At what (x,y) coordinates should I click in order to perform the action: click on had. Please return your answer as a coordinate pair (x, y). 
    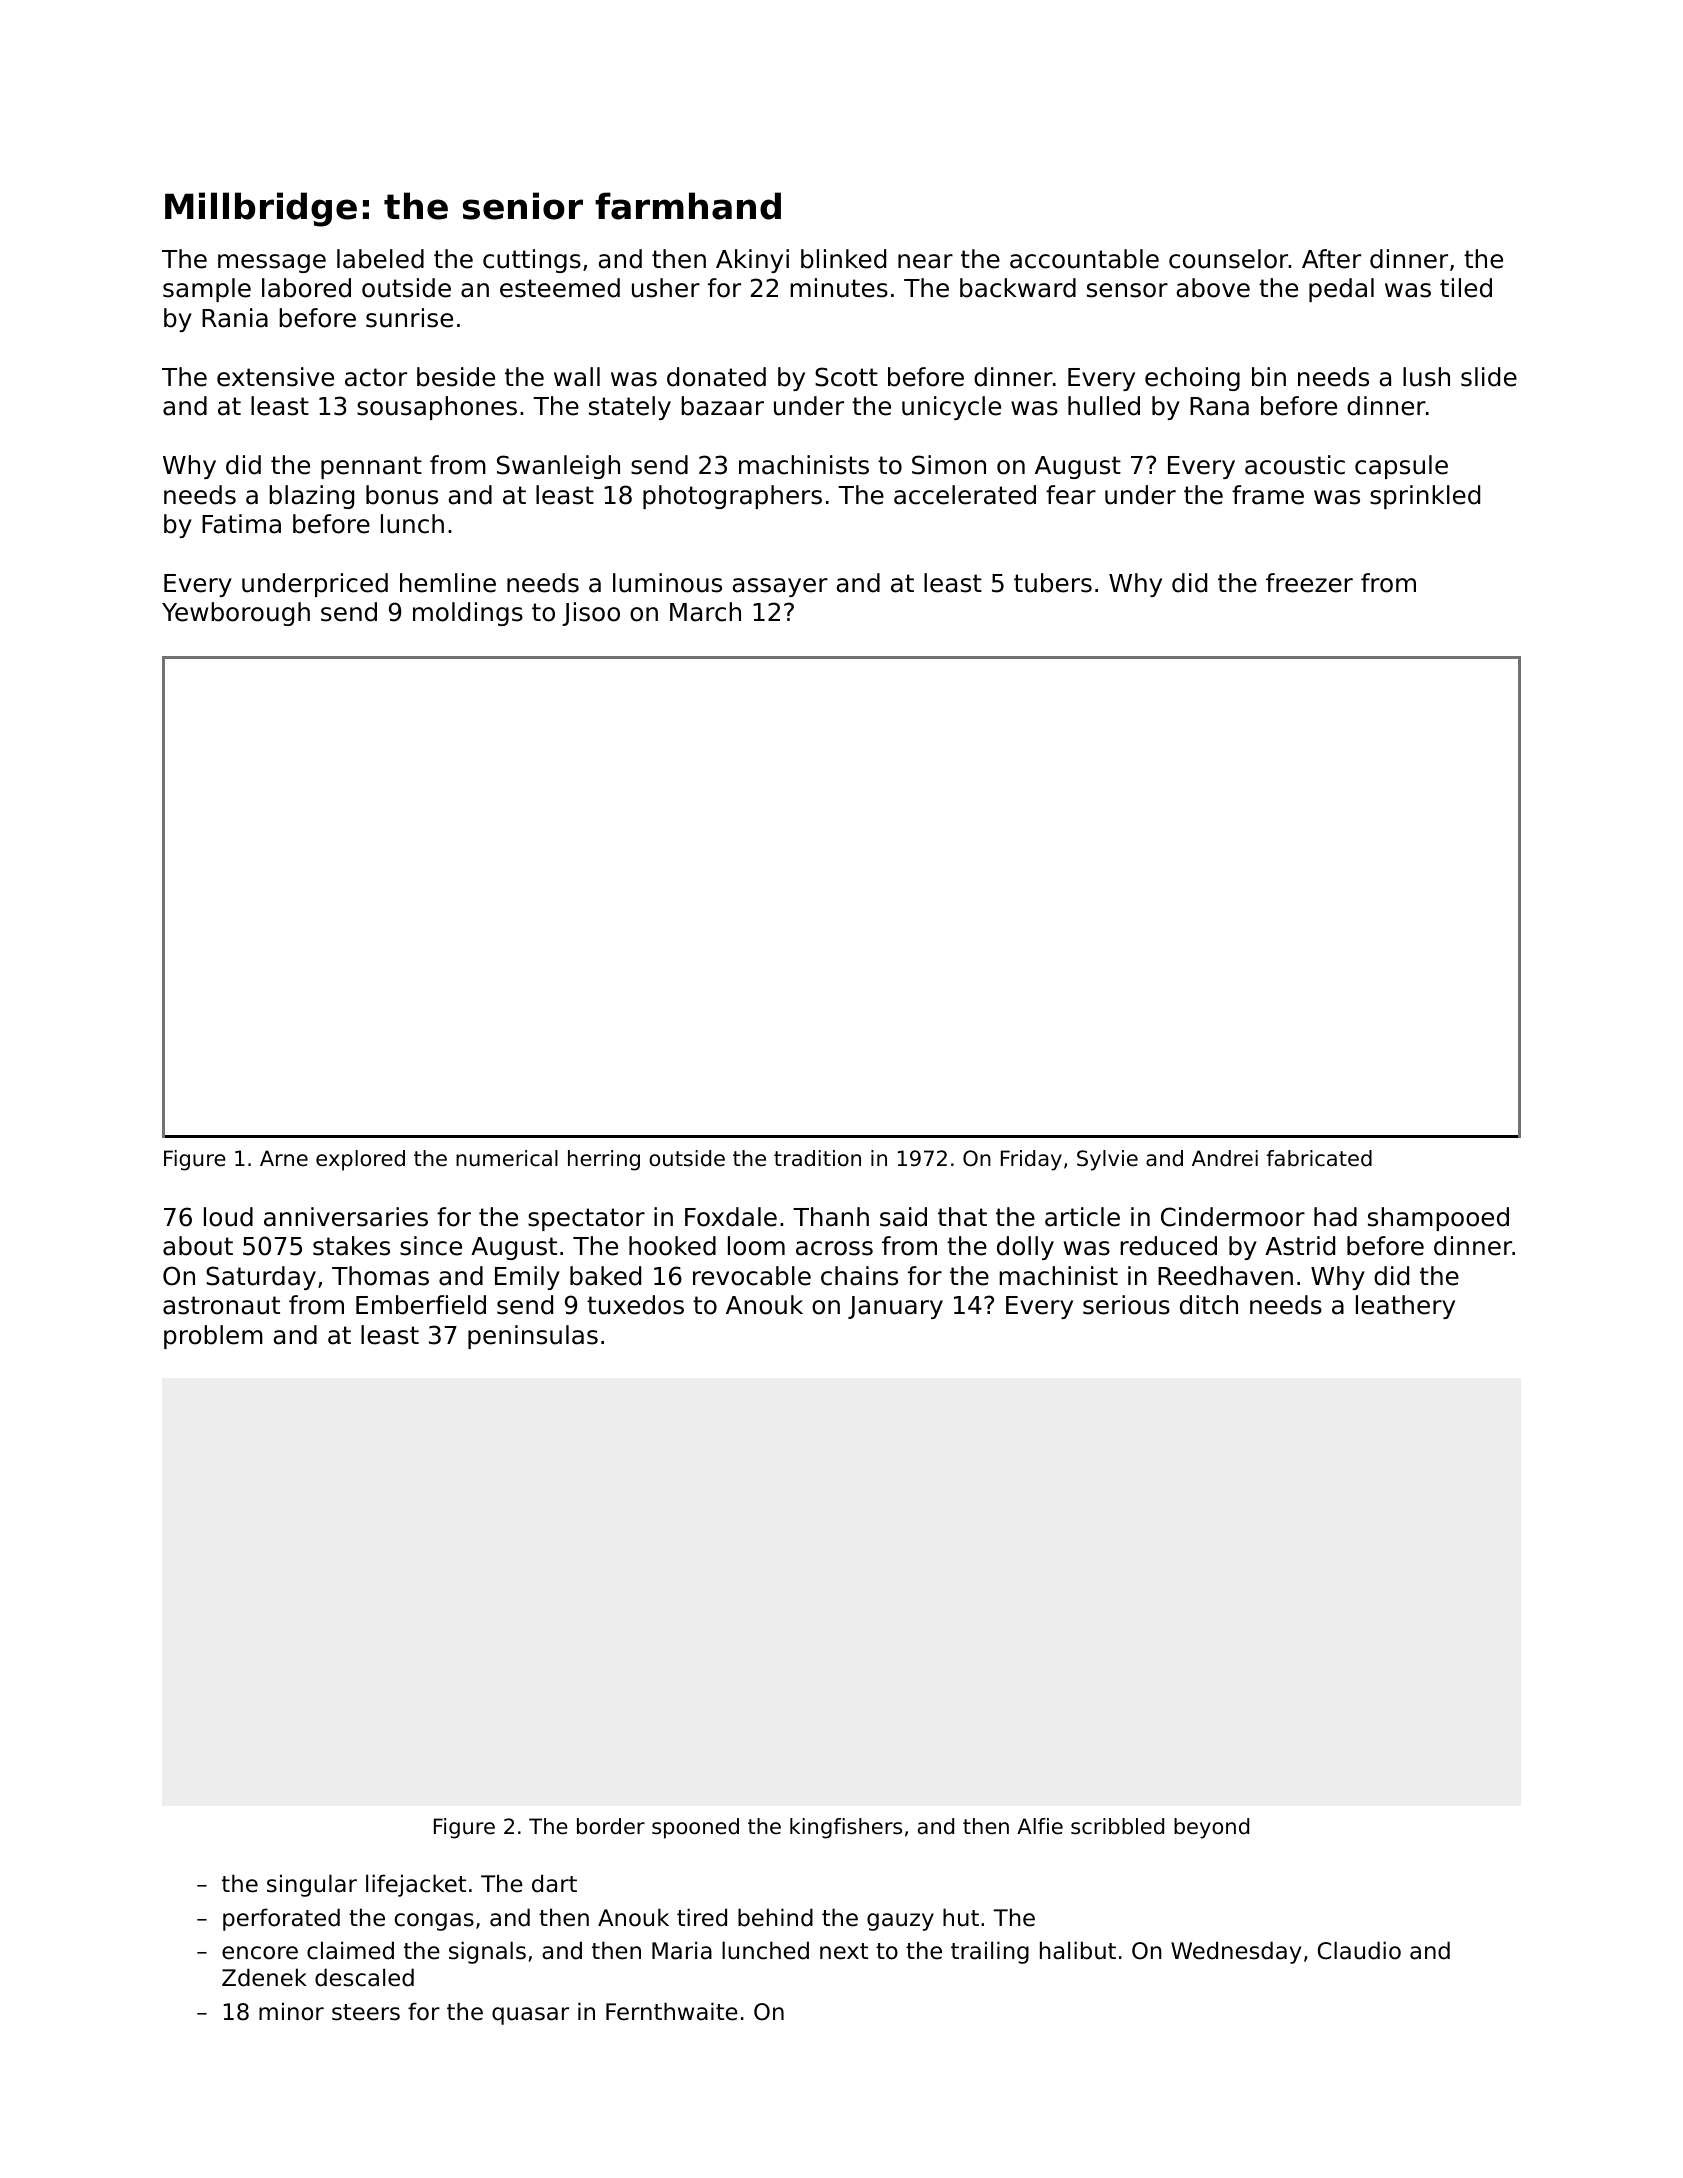
    Looking at the image, I should click on (1335, 1217).
